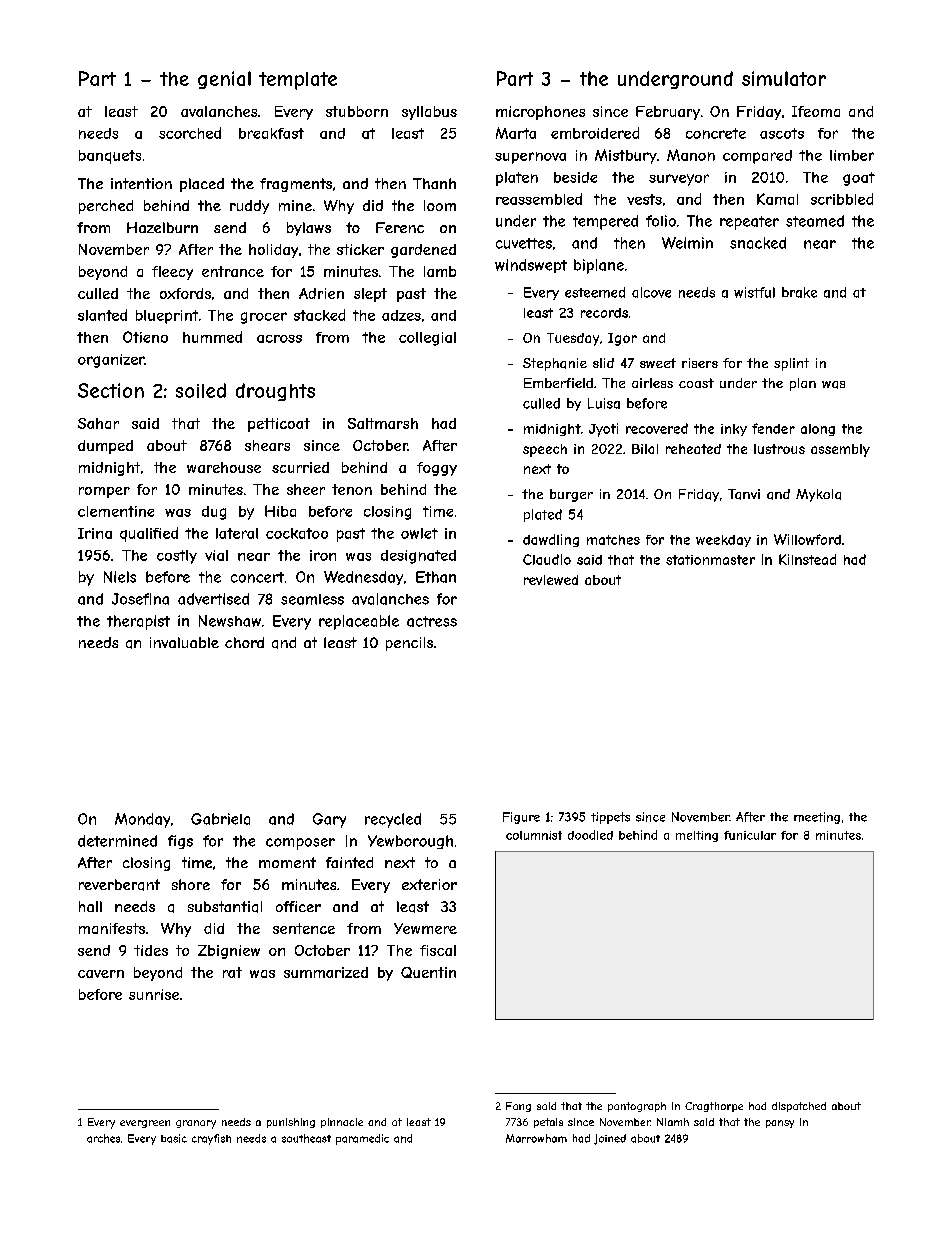 The width and height of the screenshot is (952, 1233). I want to click on shears, so click(267, 445).
